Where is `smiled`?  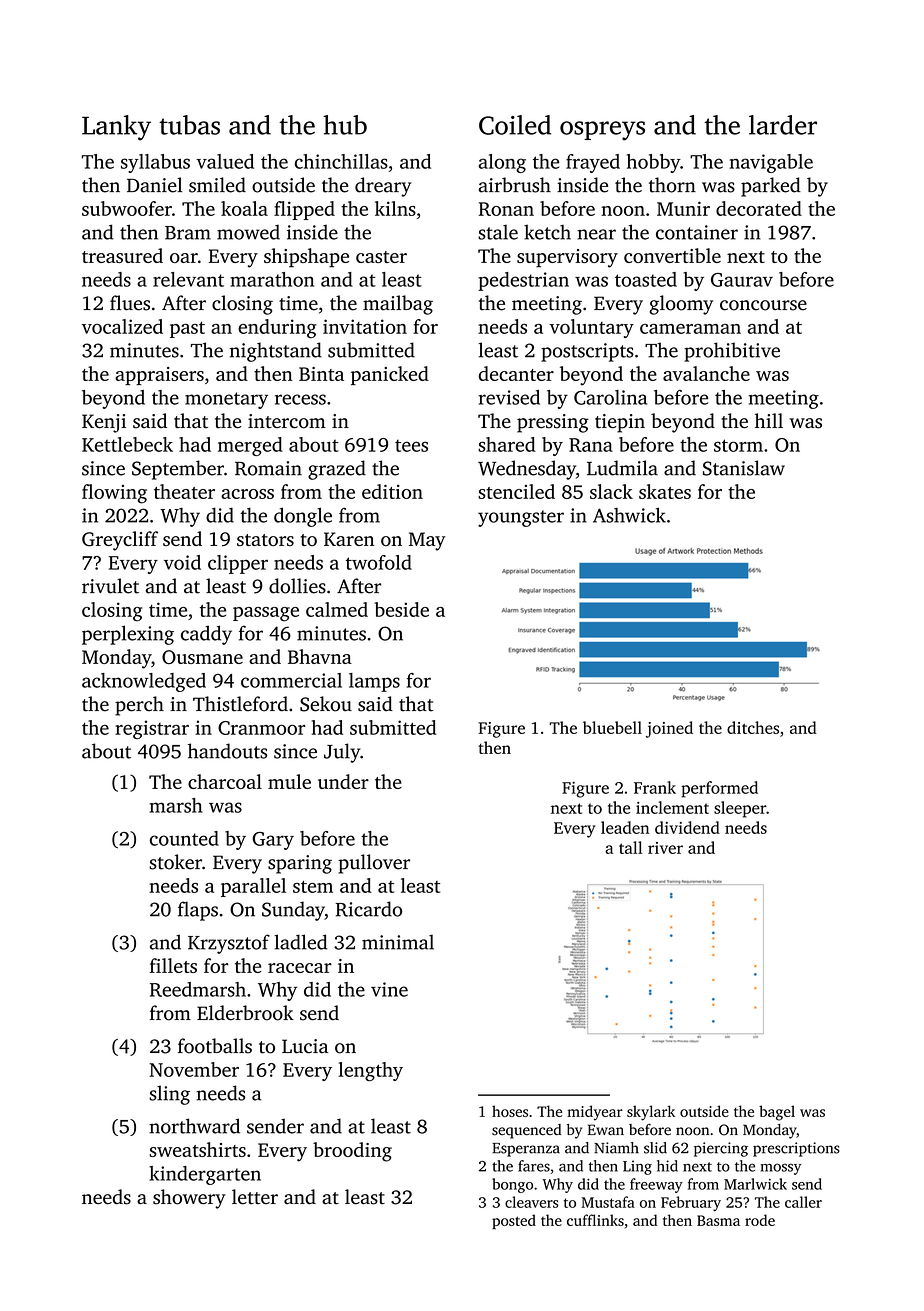 smiled is located at coordinates (217, 185).
